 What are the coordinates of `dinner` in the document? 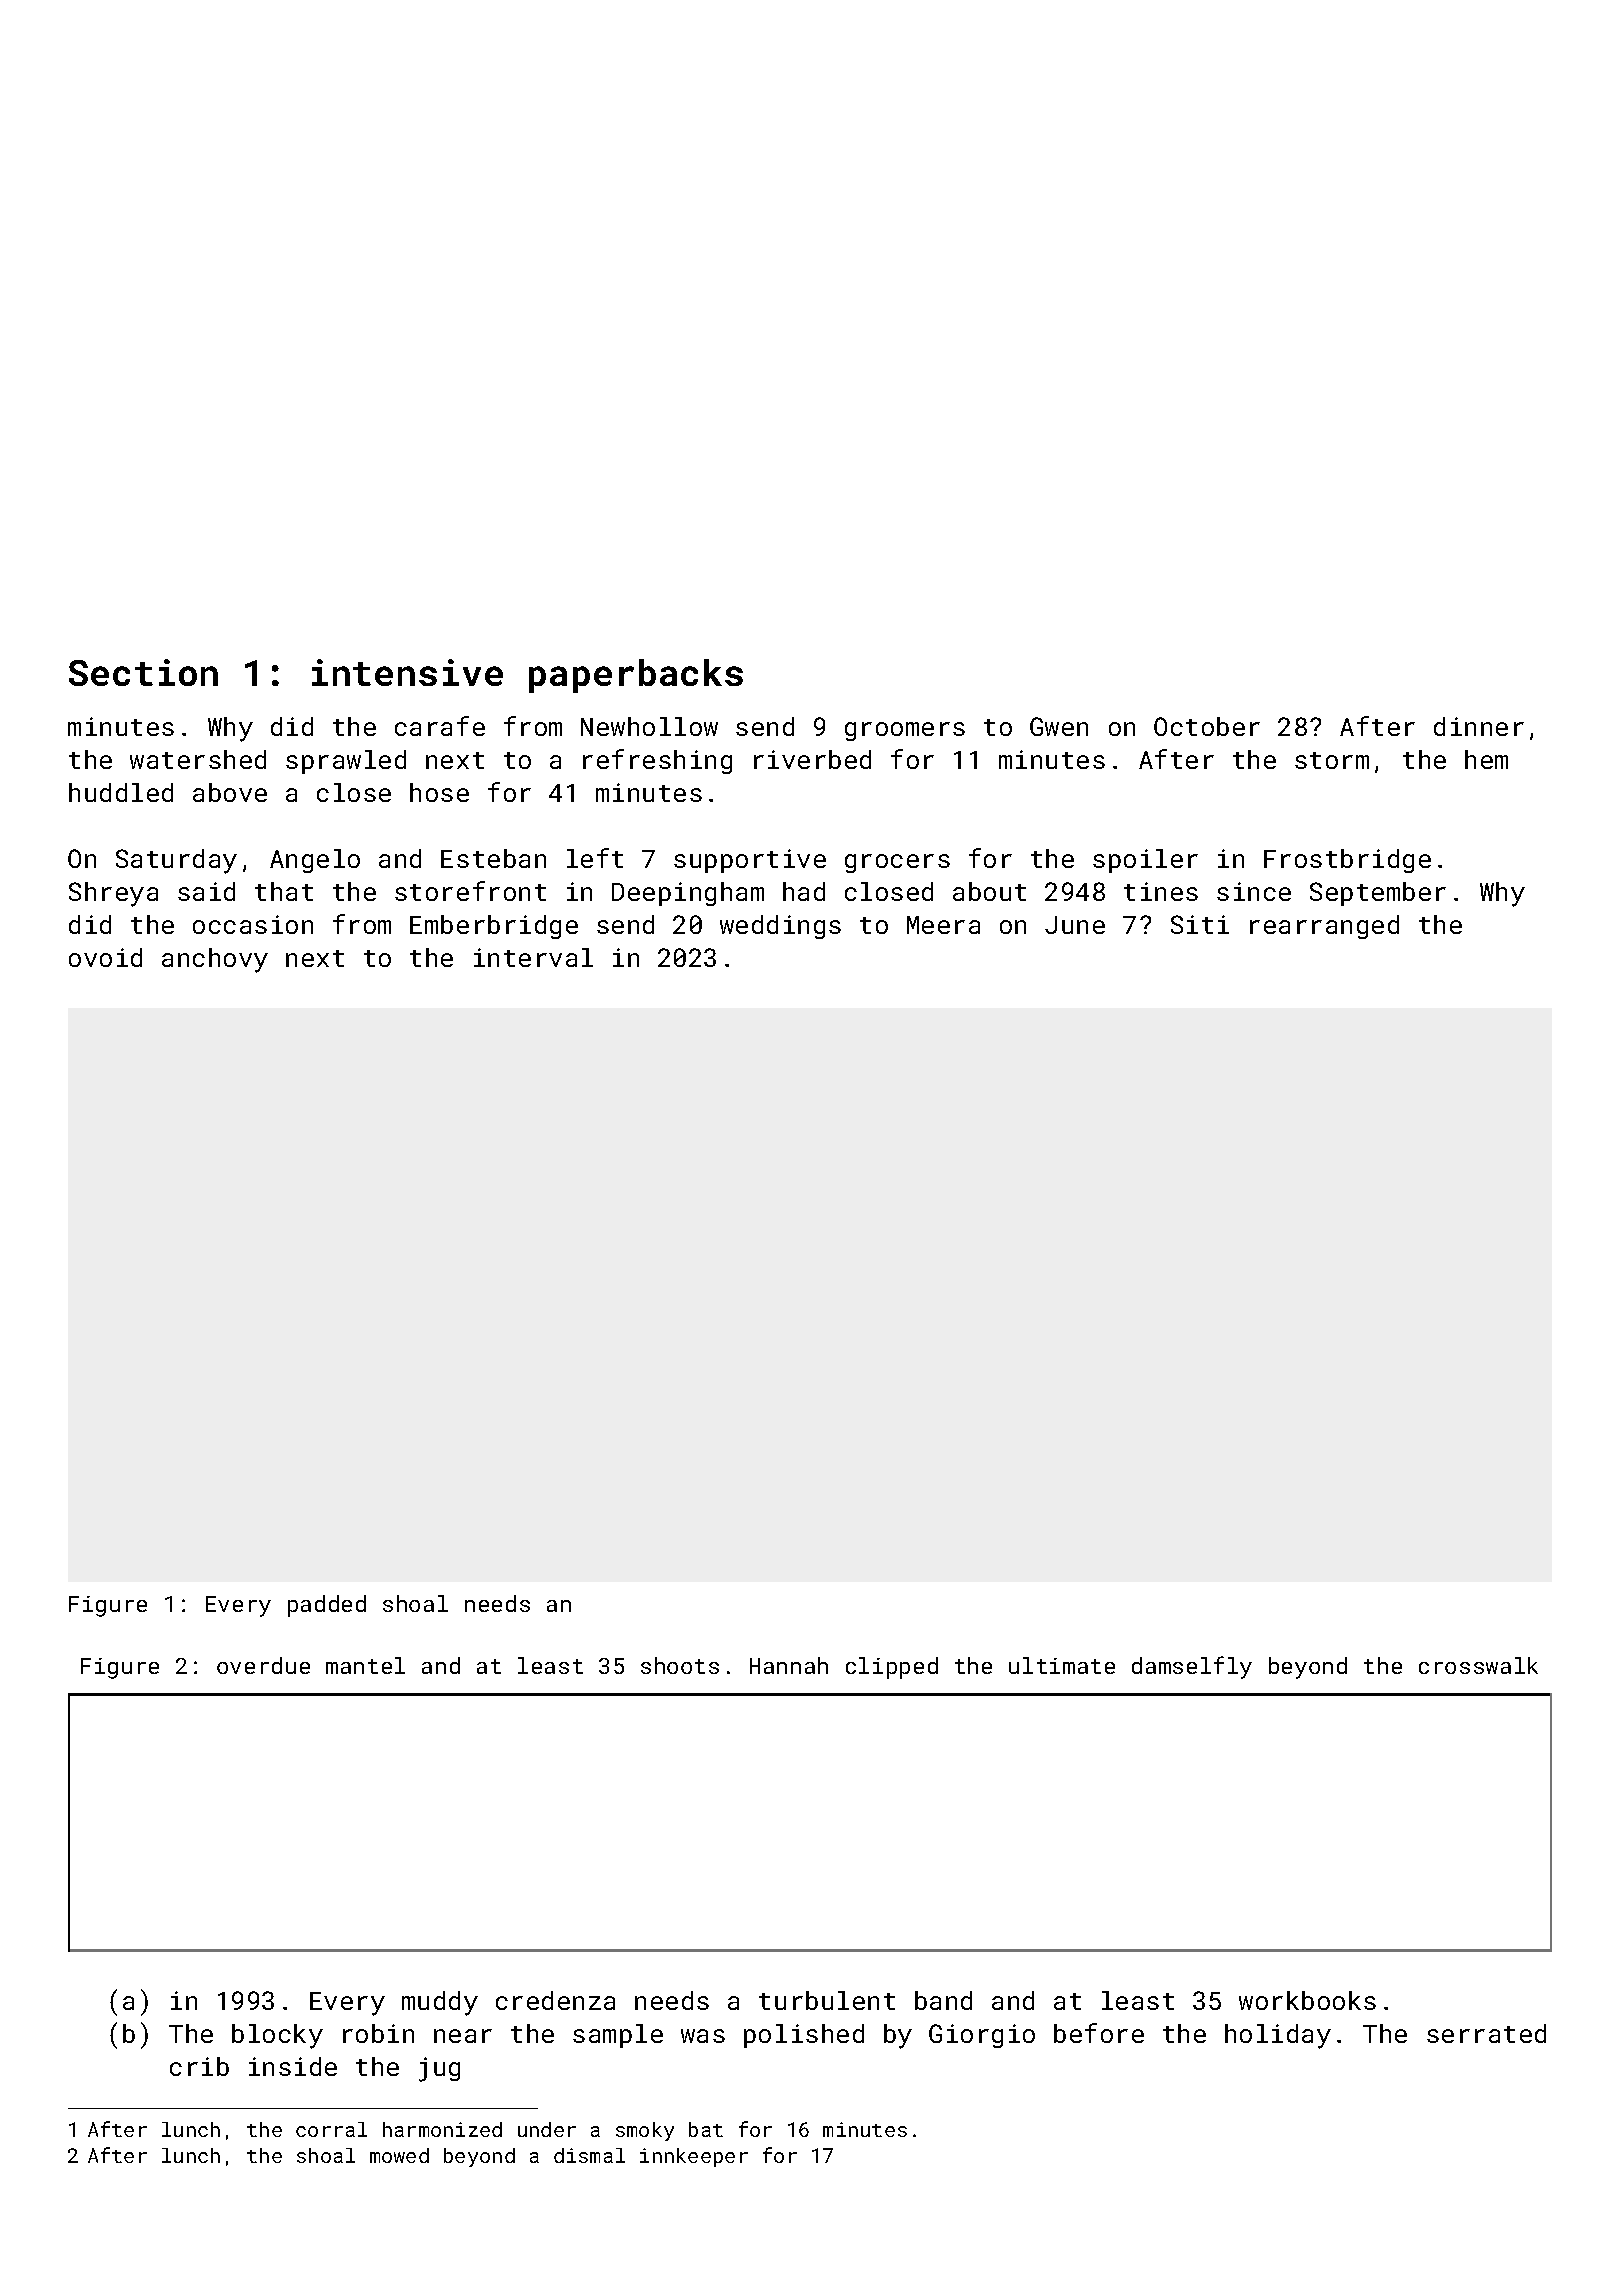 It's located at (1479, 726).
